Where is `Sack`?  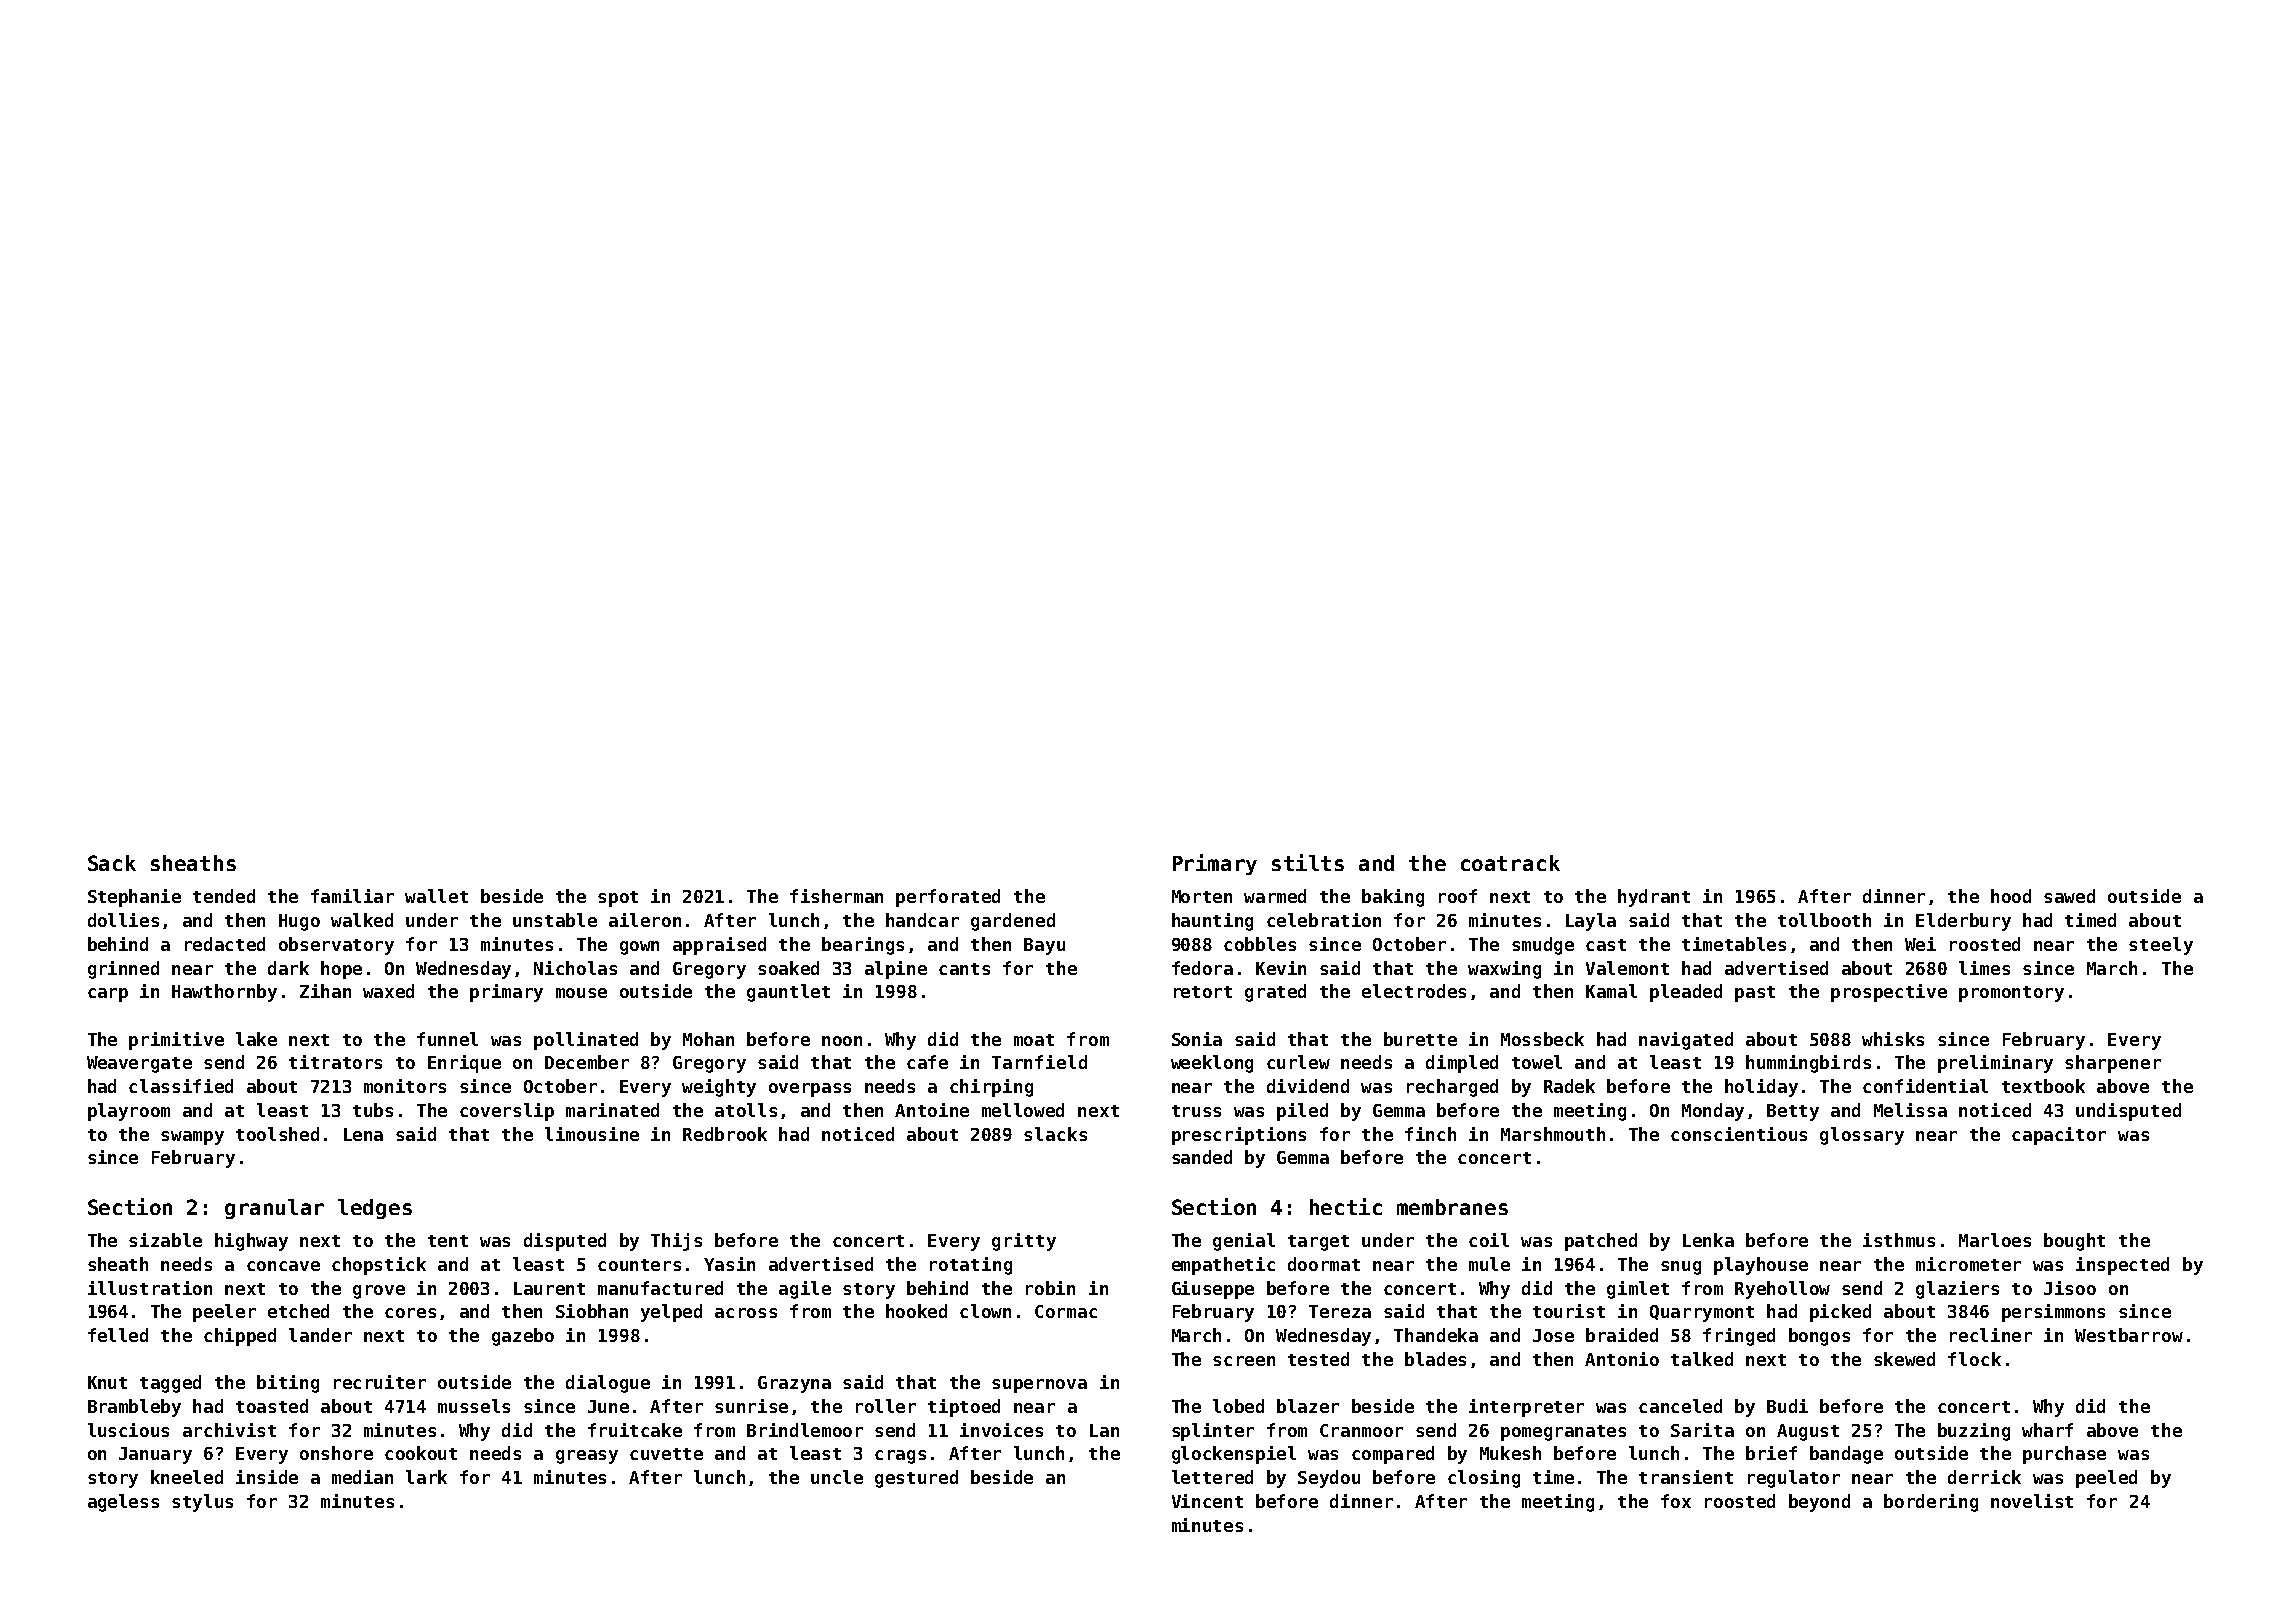
Sack is located at coordinates (112, 863).
